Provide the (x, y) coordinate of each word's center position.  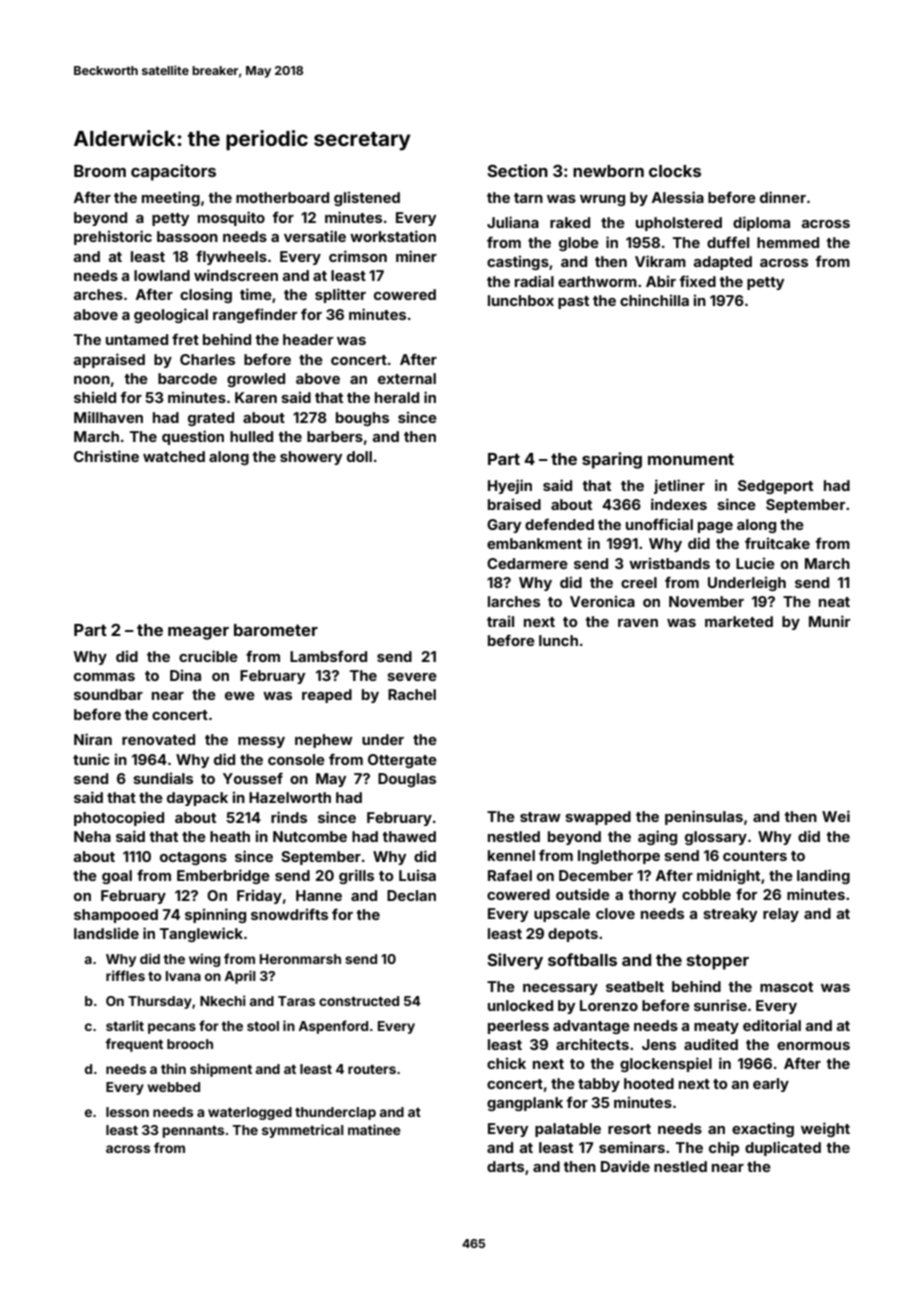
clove (615, 913)
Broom (100, 171)
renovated (158, 739)
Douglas (407, 780)
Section (517, 170)
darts (505, 1166)
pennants (193, 1132)
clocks (675, 171)
